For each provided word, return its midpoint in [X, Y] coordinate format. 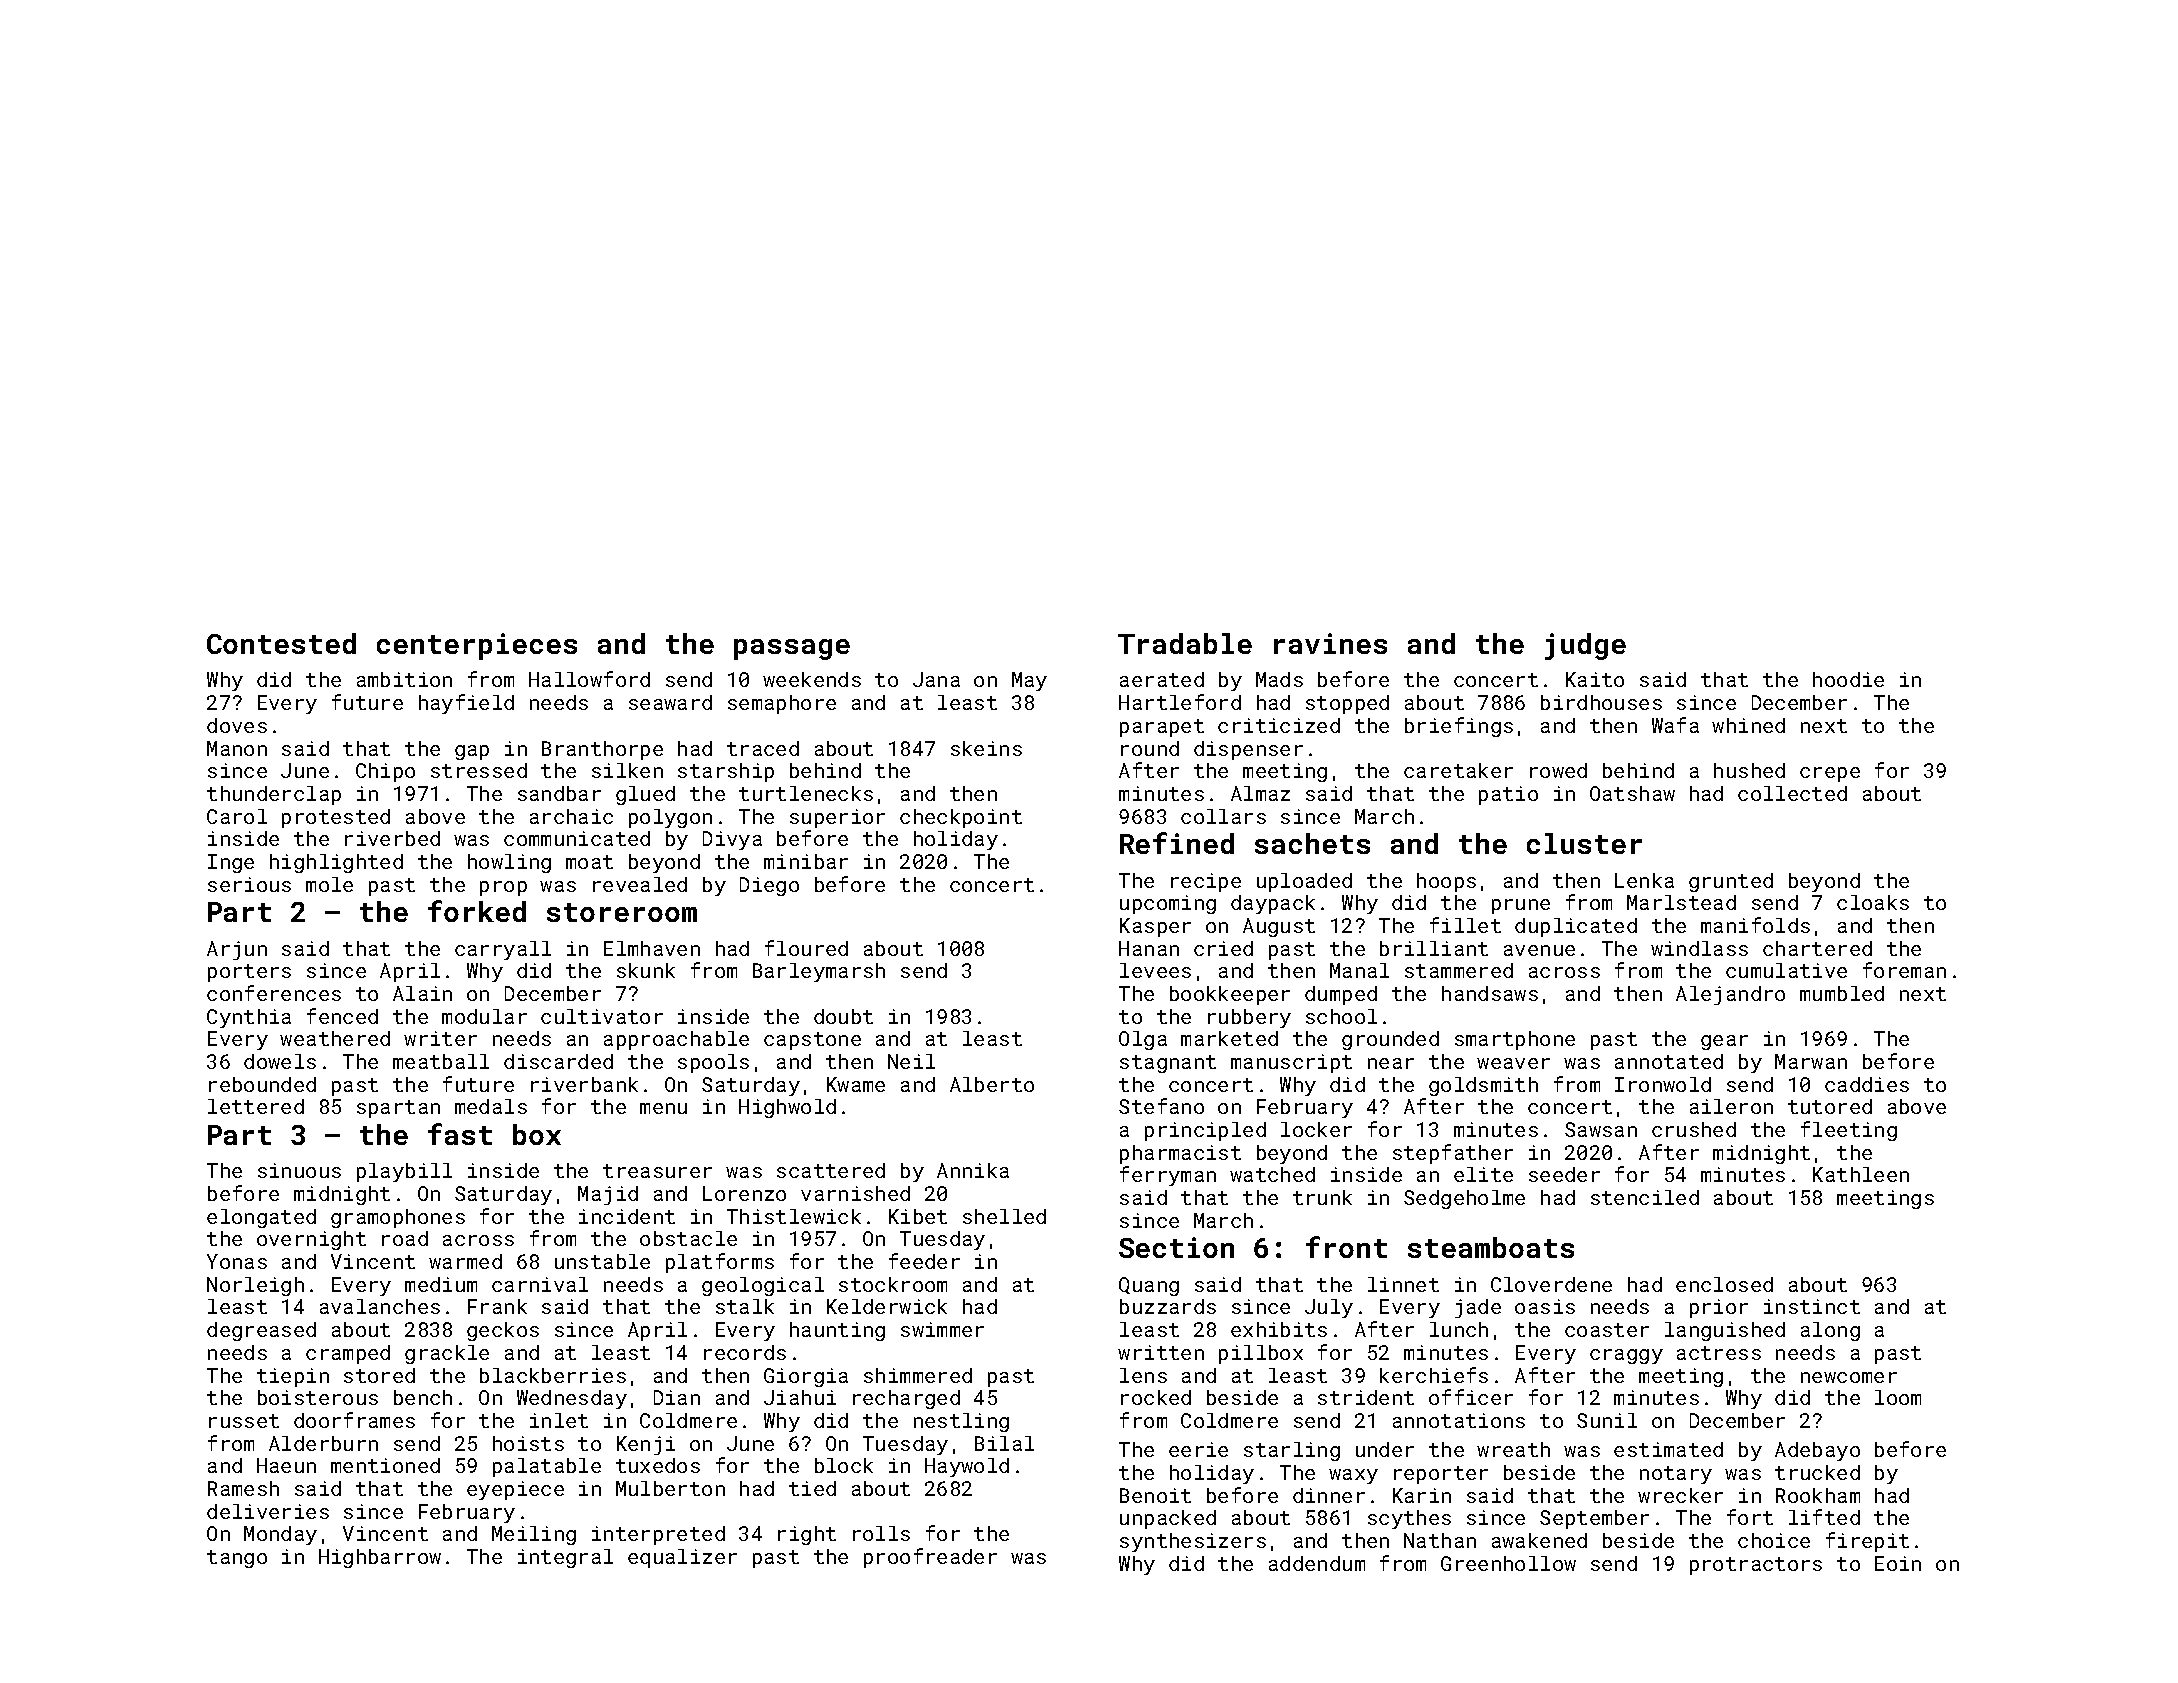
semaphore [782, 704]
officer [1471, 1397]
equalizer [682, 1558]
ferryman [1168, 1176]
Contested [281, 643]
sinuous [299, 1170]
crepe [1830, 774]
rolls [881, 1533]
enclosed [1724, 1284]
